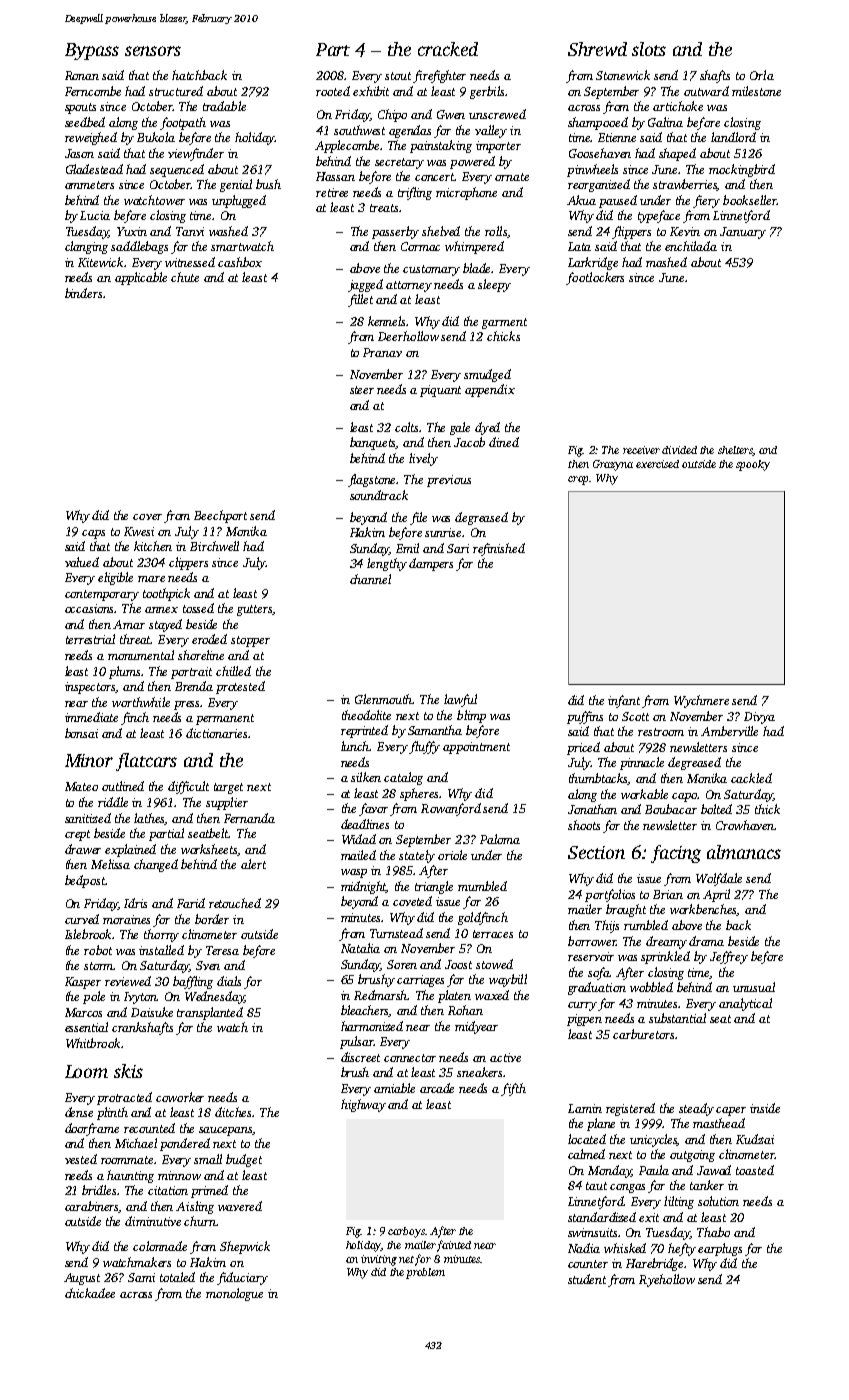 The height and width of the page is (1400, 849). I want to click on divided, so click(679, 450).
